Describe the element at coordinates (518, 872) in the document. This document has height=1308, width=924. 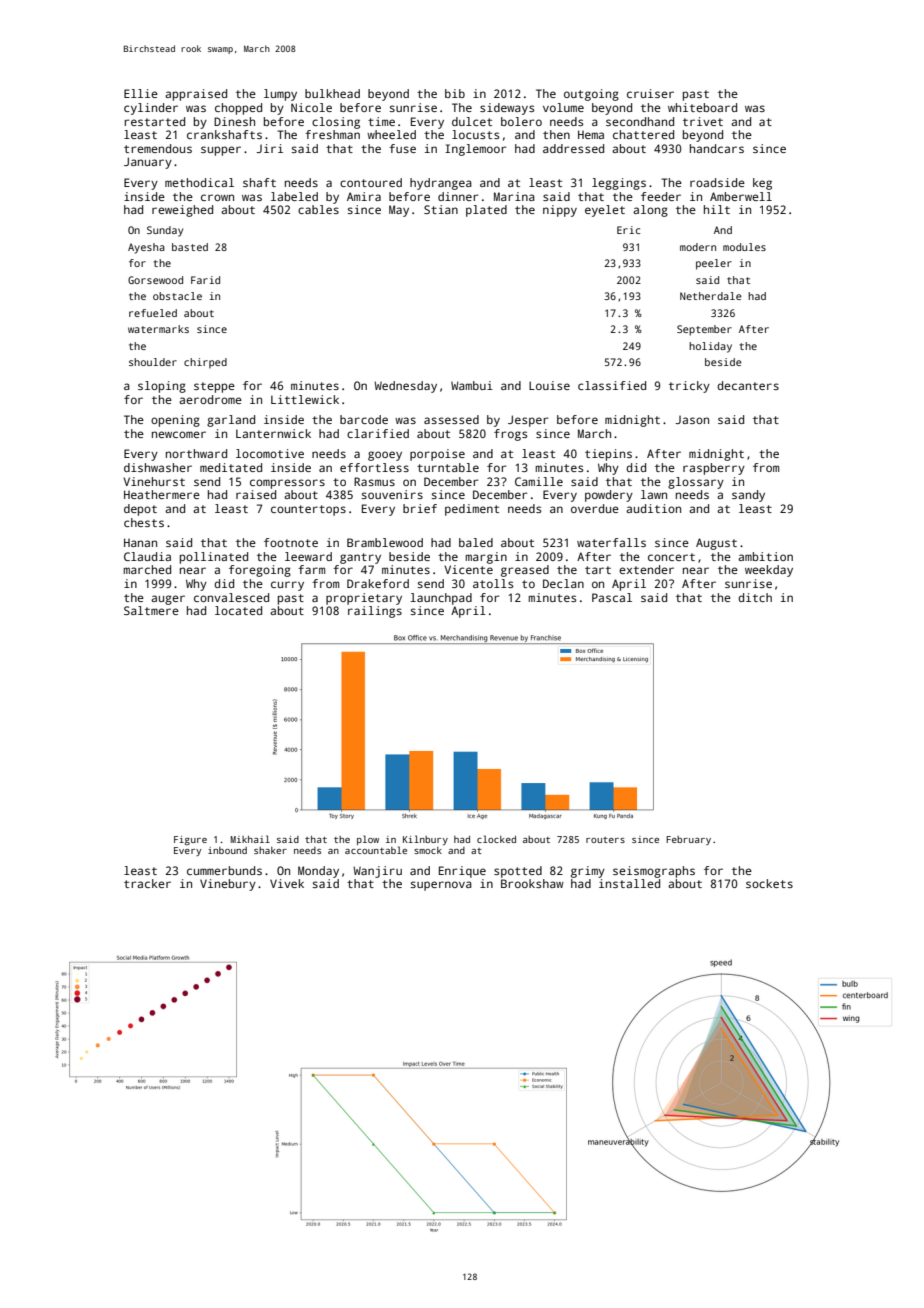
I see `spotted` at that location.
